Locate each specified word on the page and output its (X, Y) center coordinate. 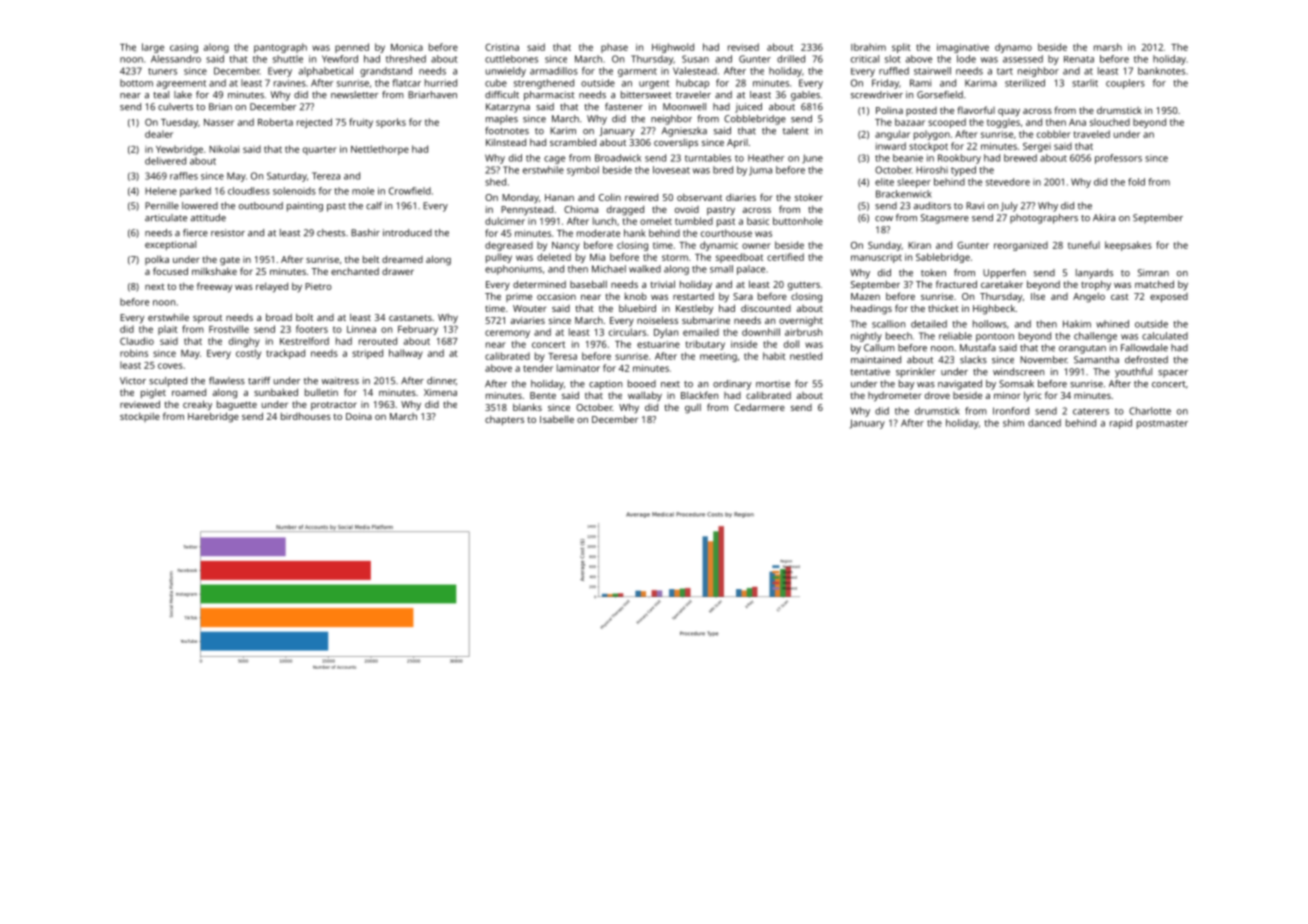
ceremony (507, 334)
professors (1118, 159)
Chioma (581, 209)
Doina (359, 416)
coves (170, 366)
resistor (228, 233)
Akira (1104, 218)
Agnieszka (684, 132)
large (153, 48)
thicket (943, 308)
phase (614, 48)
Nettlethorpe (380, 150)
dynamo (1013, 48)
